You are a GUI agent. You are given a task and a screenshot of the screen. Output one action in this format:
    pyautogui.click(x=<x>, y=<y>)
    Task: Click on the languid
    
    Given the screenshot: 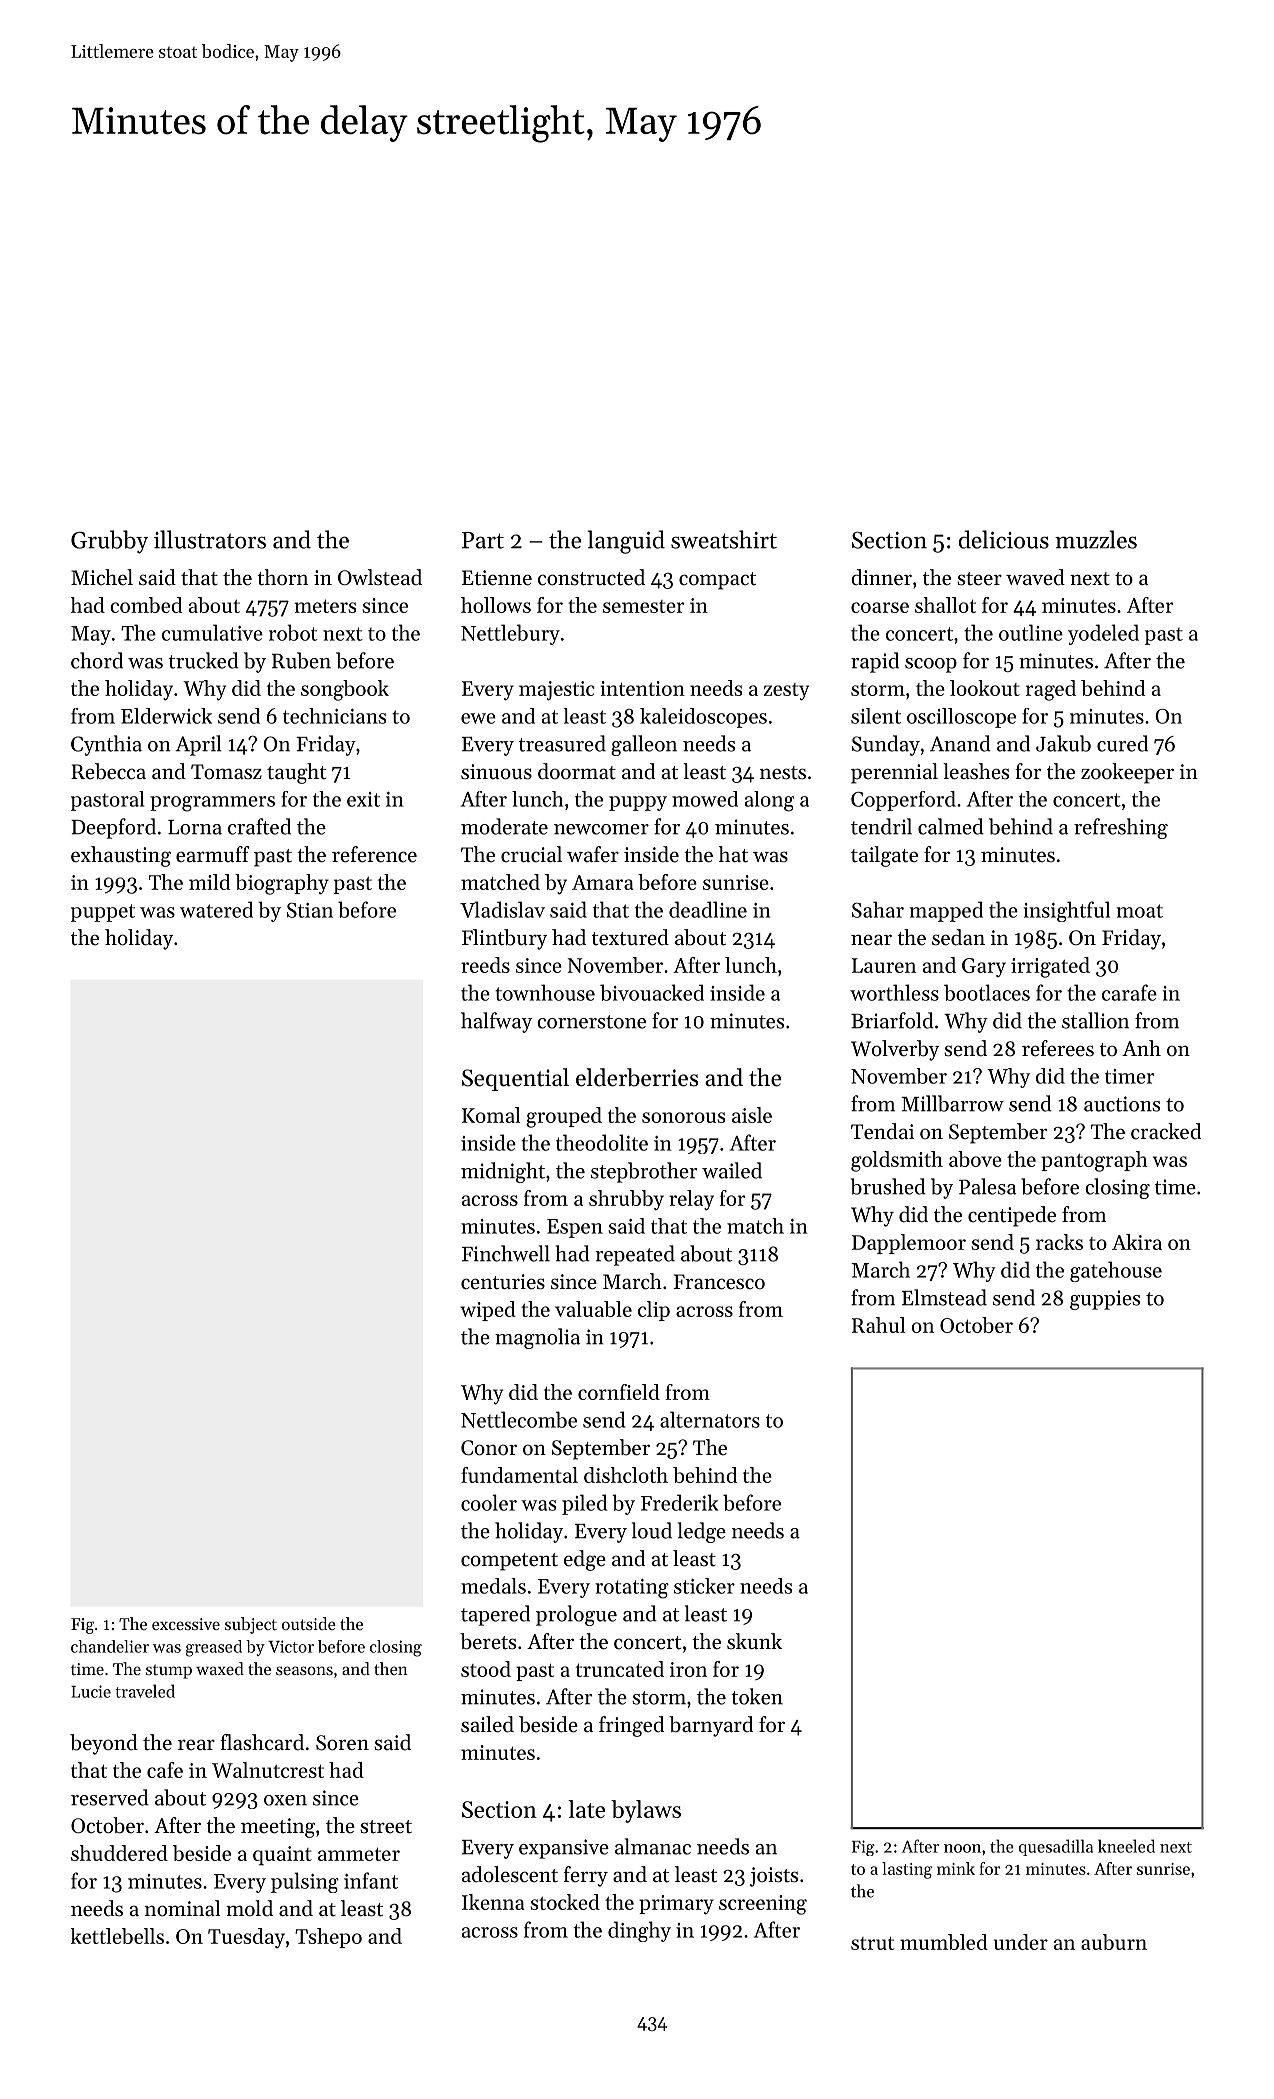 What is the action you would take?
    pyautogui.click(x=626, y=542)
